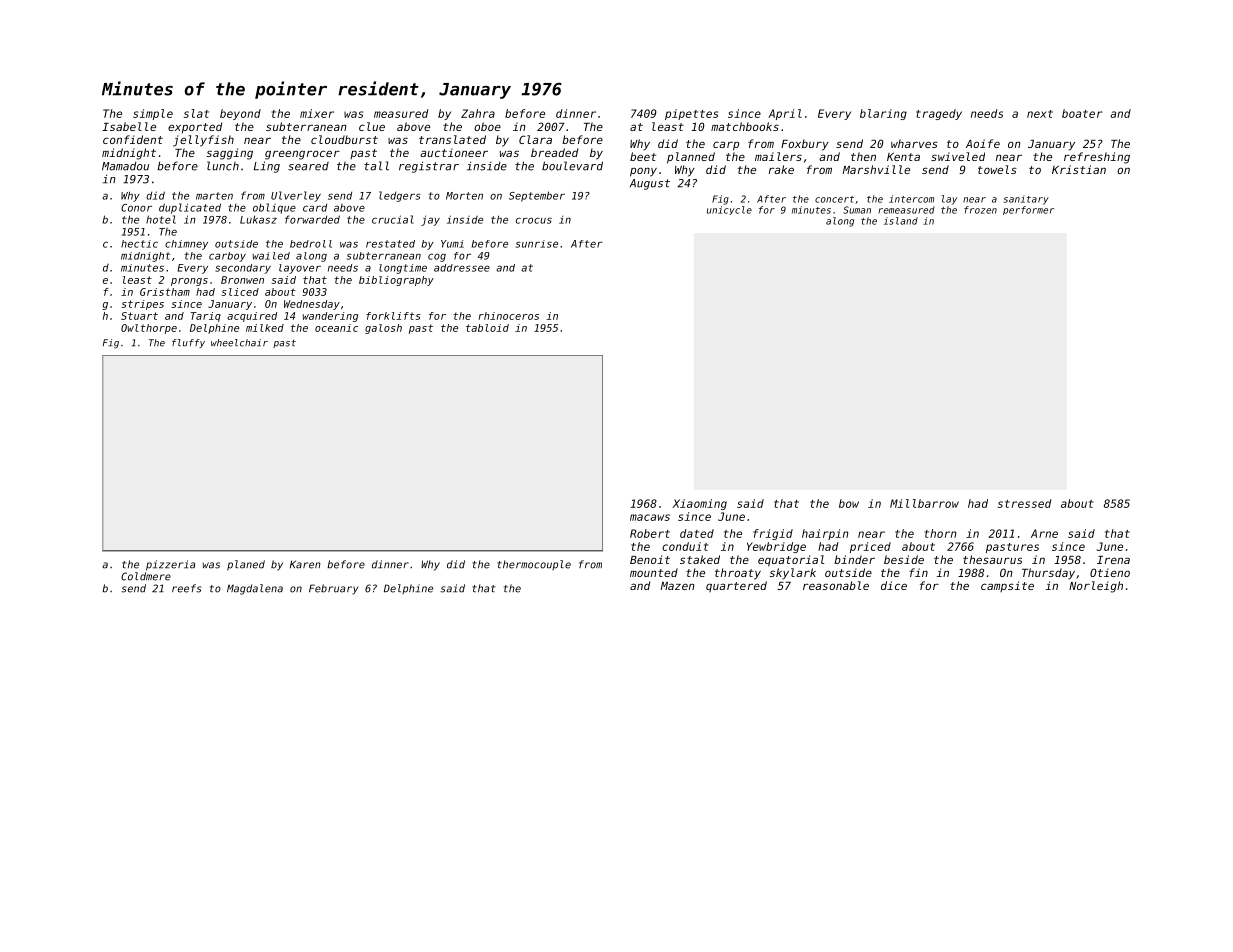  What do you see at coordinates (462, 268) in the image?
I see `addressee` at bounding box center [462, 268].
